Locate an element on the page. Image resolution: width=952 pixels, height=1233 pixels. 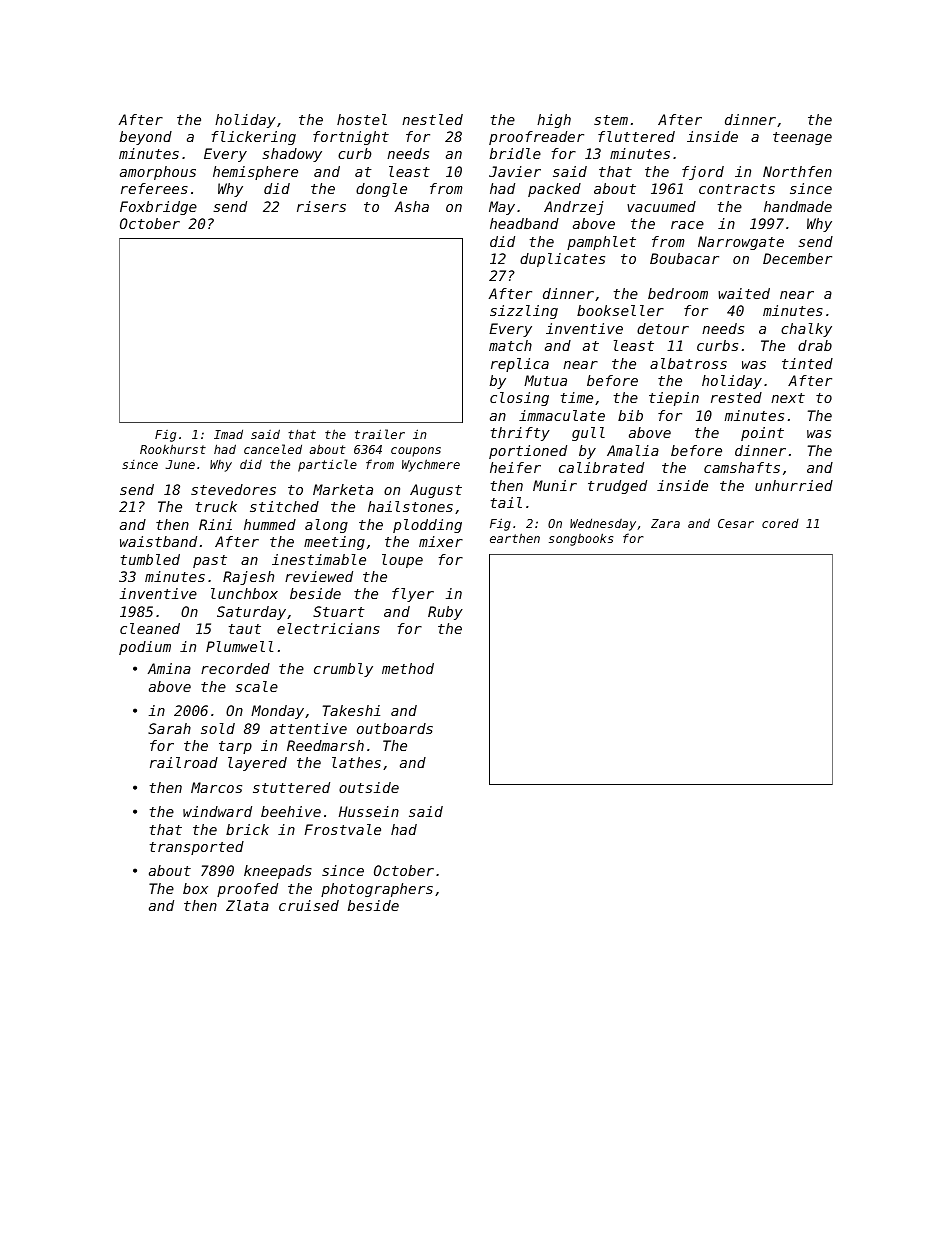
unhurried is located at coordinates (794, 485).
